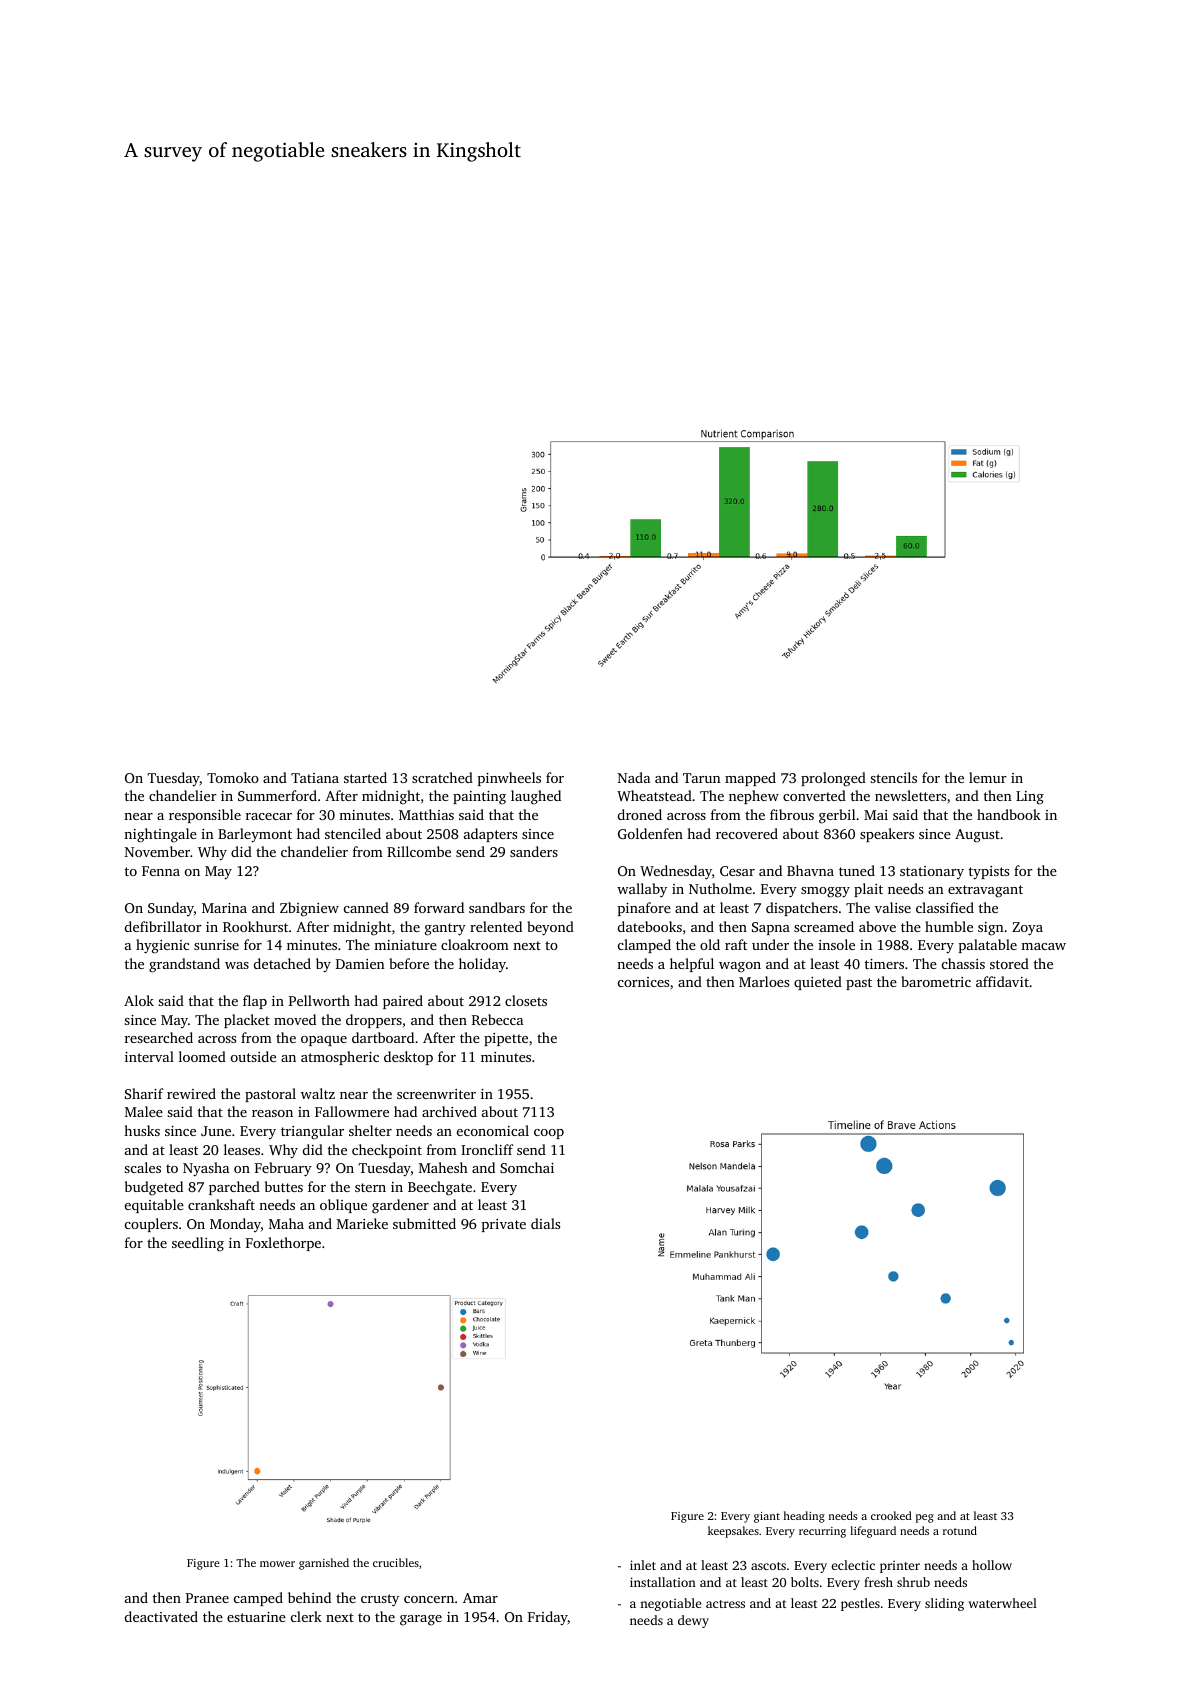 This document has width=1192, height=1686. What do you see at coordinates (545, 1223) in the document?
I see `dials` at bounding box center [545, 1223].
